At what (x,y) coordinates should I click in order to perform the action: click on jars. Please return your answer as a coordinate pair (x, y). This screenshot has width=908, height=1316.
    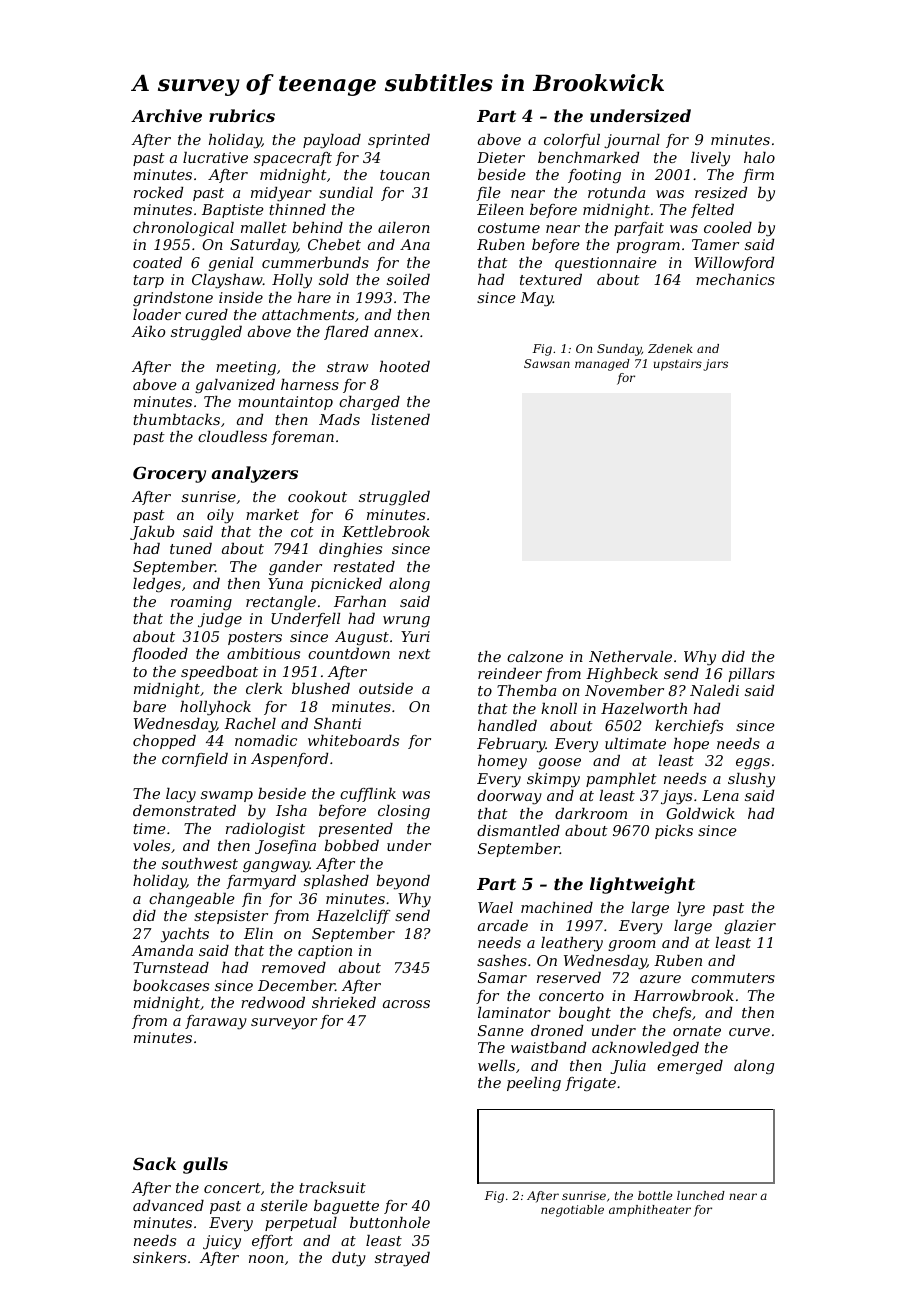
    Looking at the image, I should click on (715, 365).
